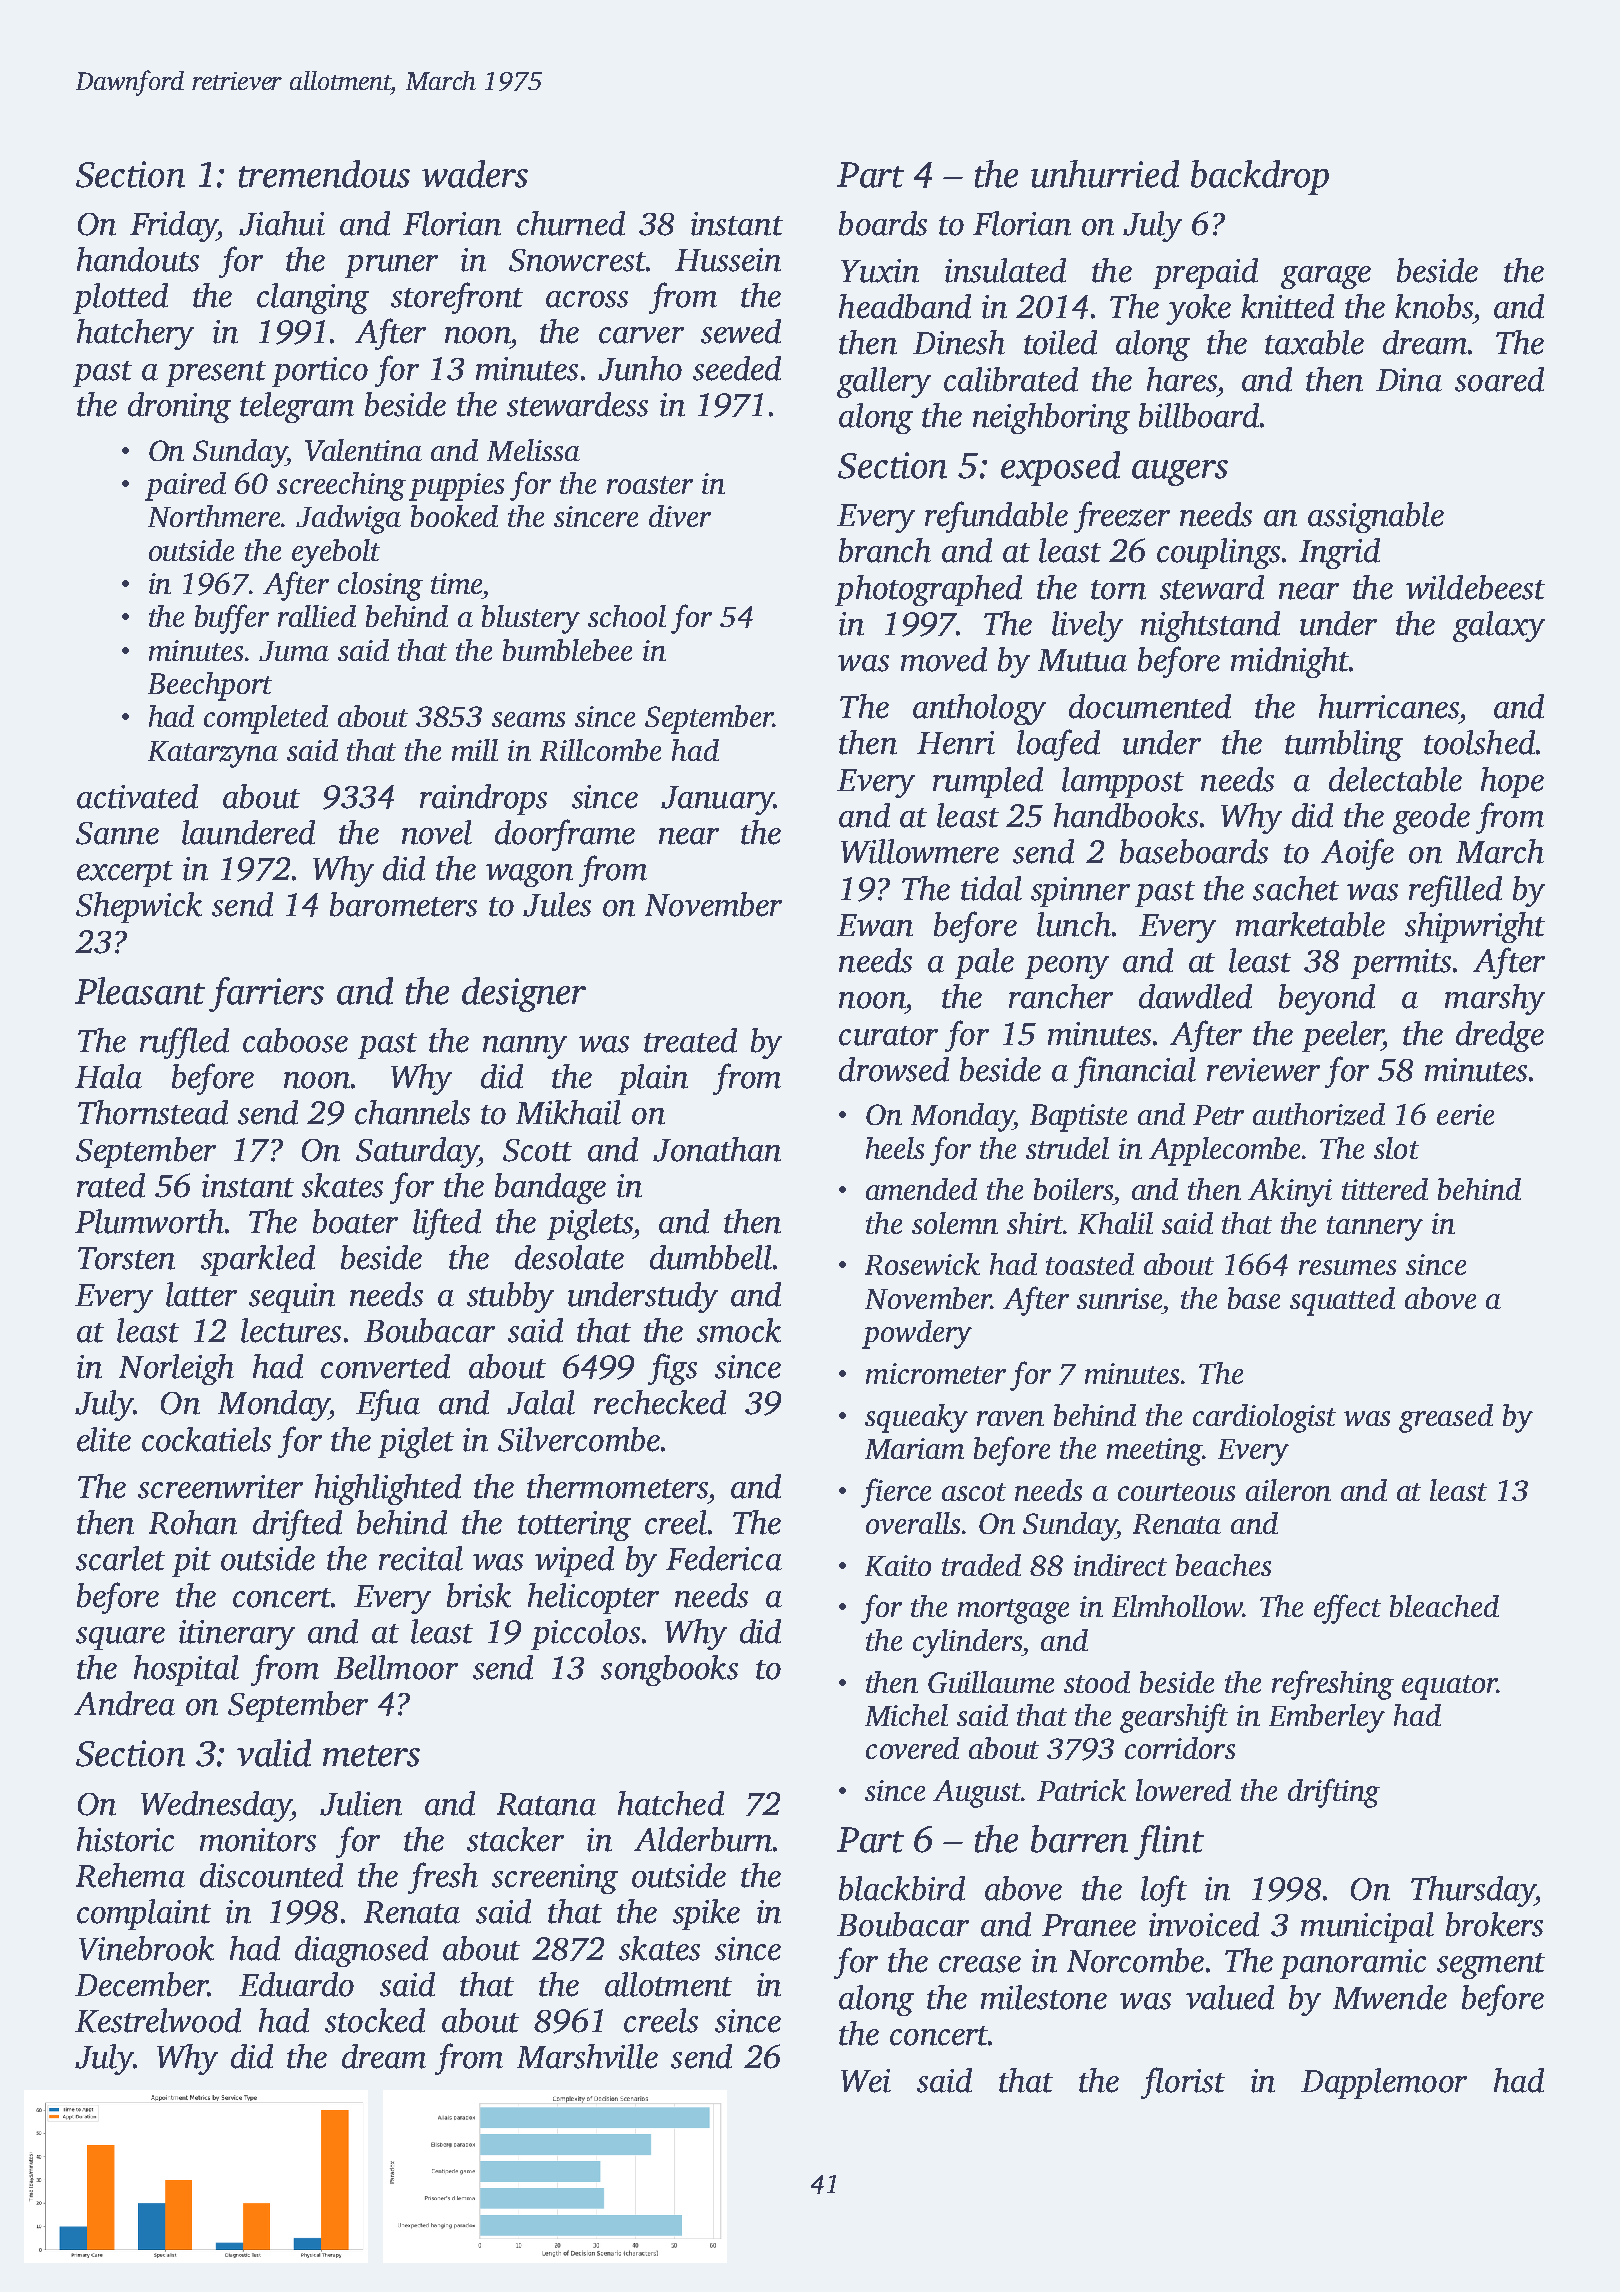 This document has height=2292, width=1620. What do you see at coordinates (282, 223) in the document?
I see `Jiahui` at bounding box center [282, 223].
